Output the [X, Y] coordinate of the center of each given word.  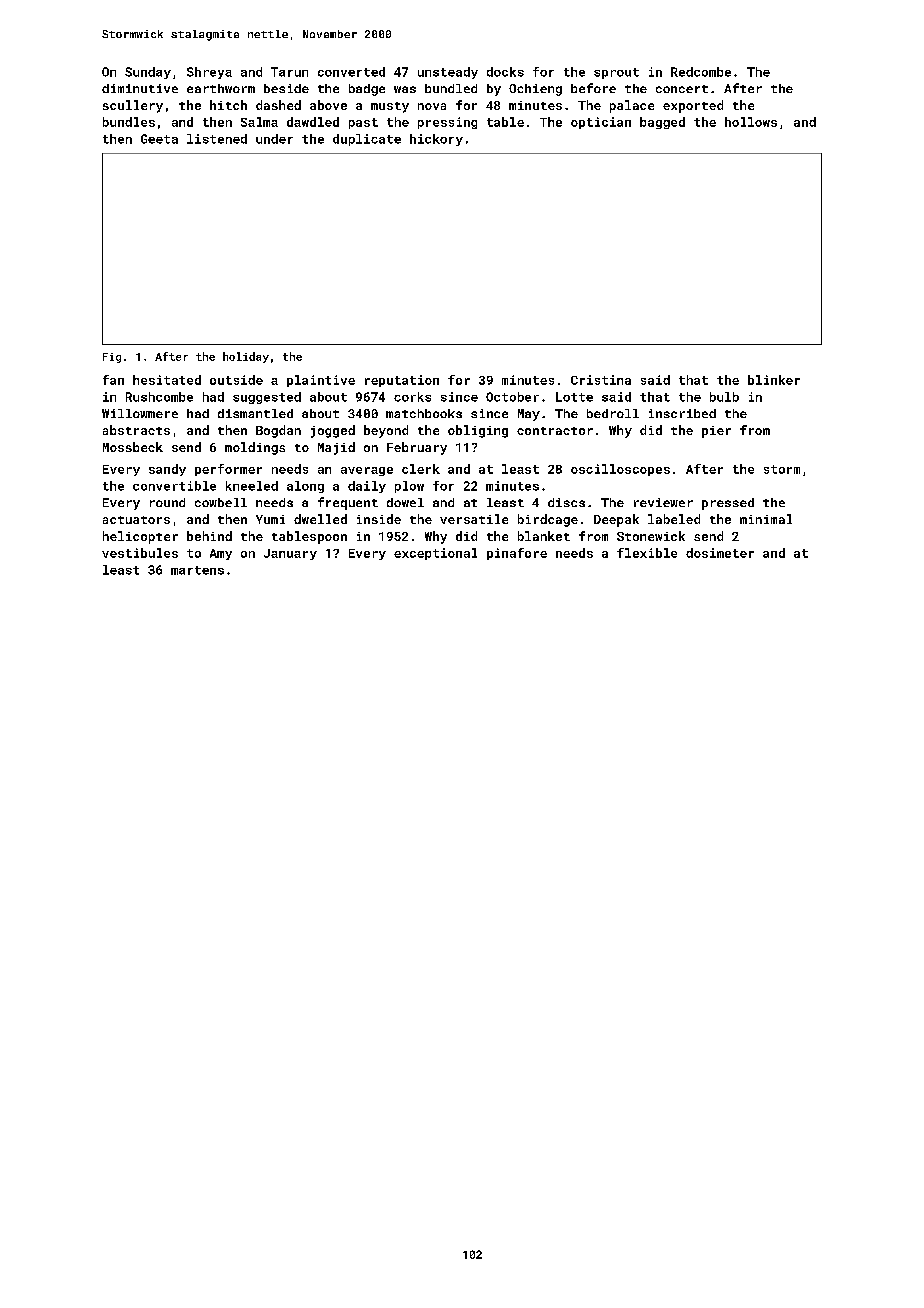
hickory [436, 140]
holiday [246, 357]
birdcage [548, 520]
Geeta [159, 139]
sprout [616, 73]
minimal [766, 519]
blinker [774, 380]
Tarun [289, 72]
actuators [136, 520]
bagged [662, 123]
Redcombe [701, 72]
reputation [402, 381]
